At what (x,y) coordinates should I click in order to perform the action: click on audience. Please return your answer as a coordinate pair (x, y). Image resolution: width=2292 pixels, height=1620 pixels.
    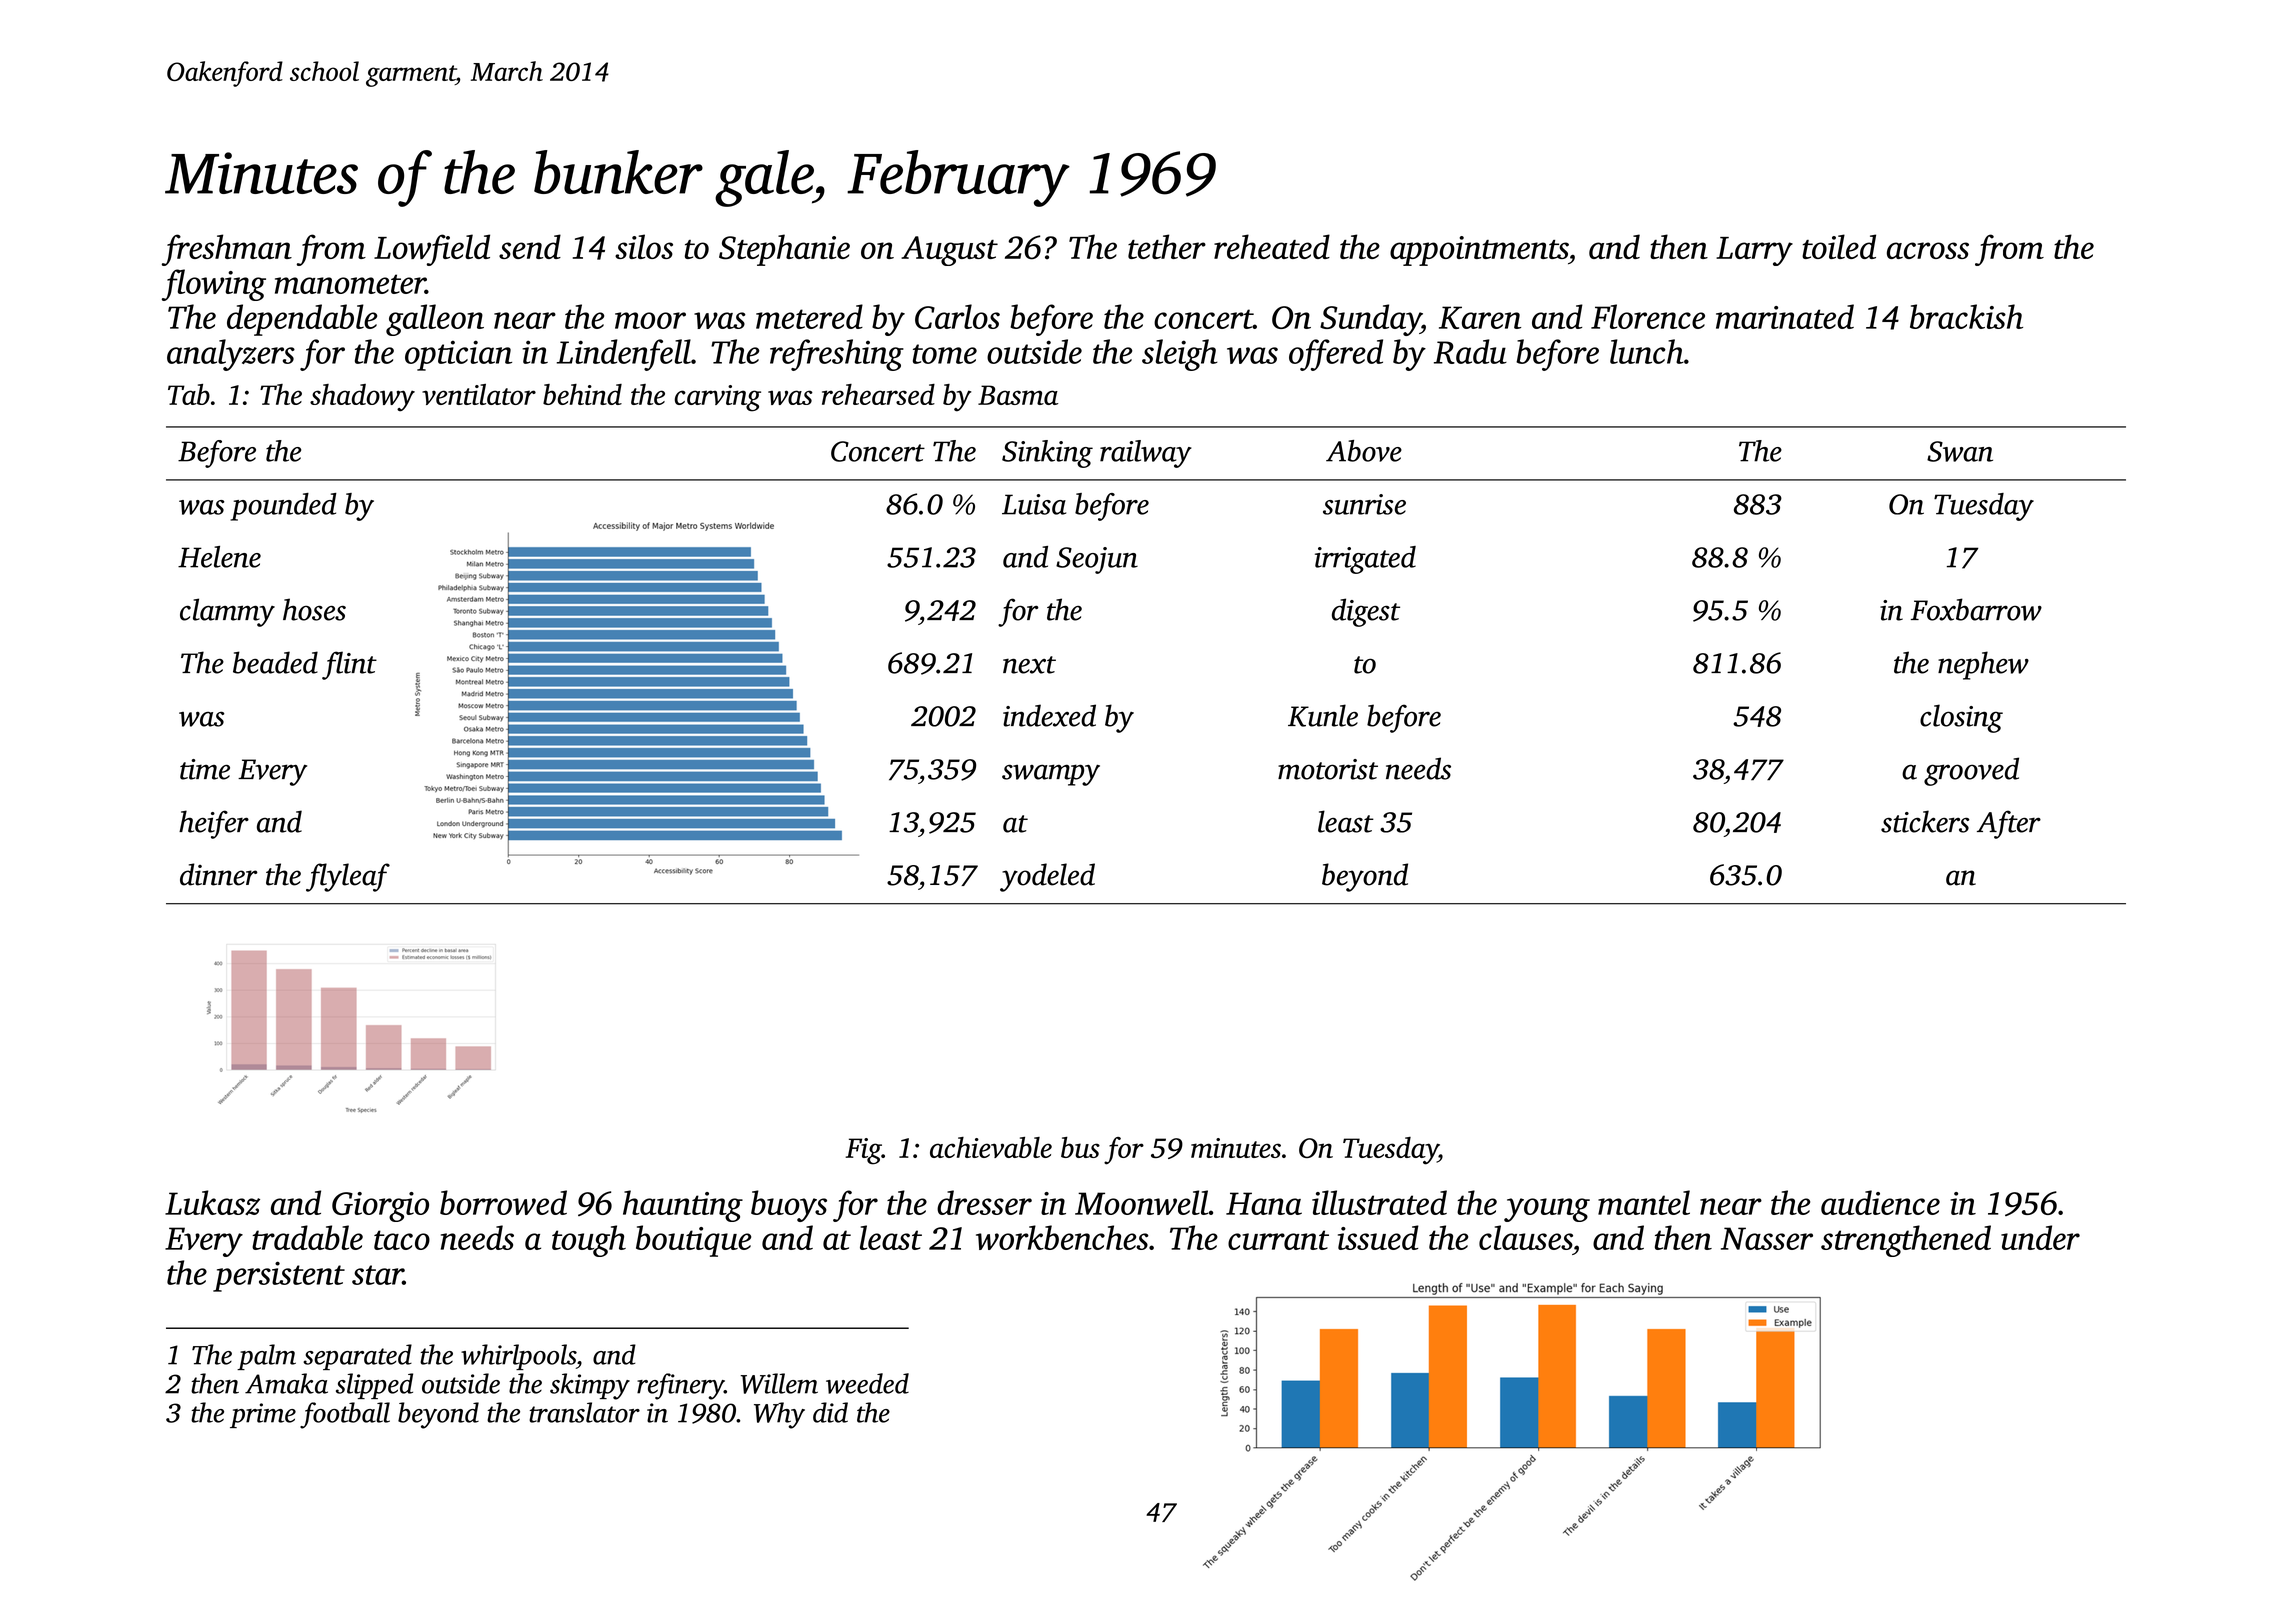
    Looking at the image, I should click on (1880, 1202).
